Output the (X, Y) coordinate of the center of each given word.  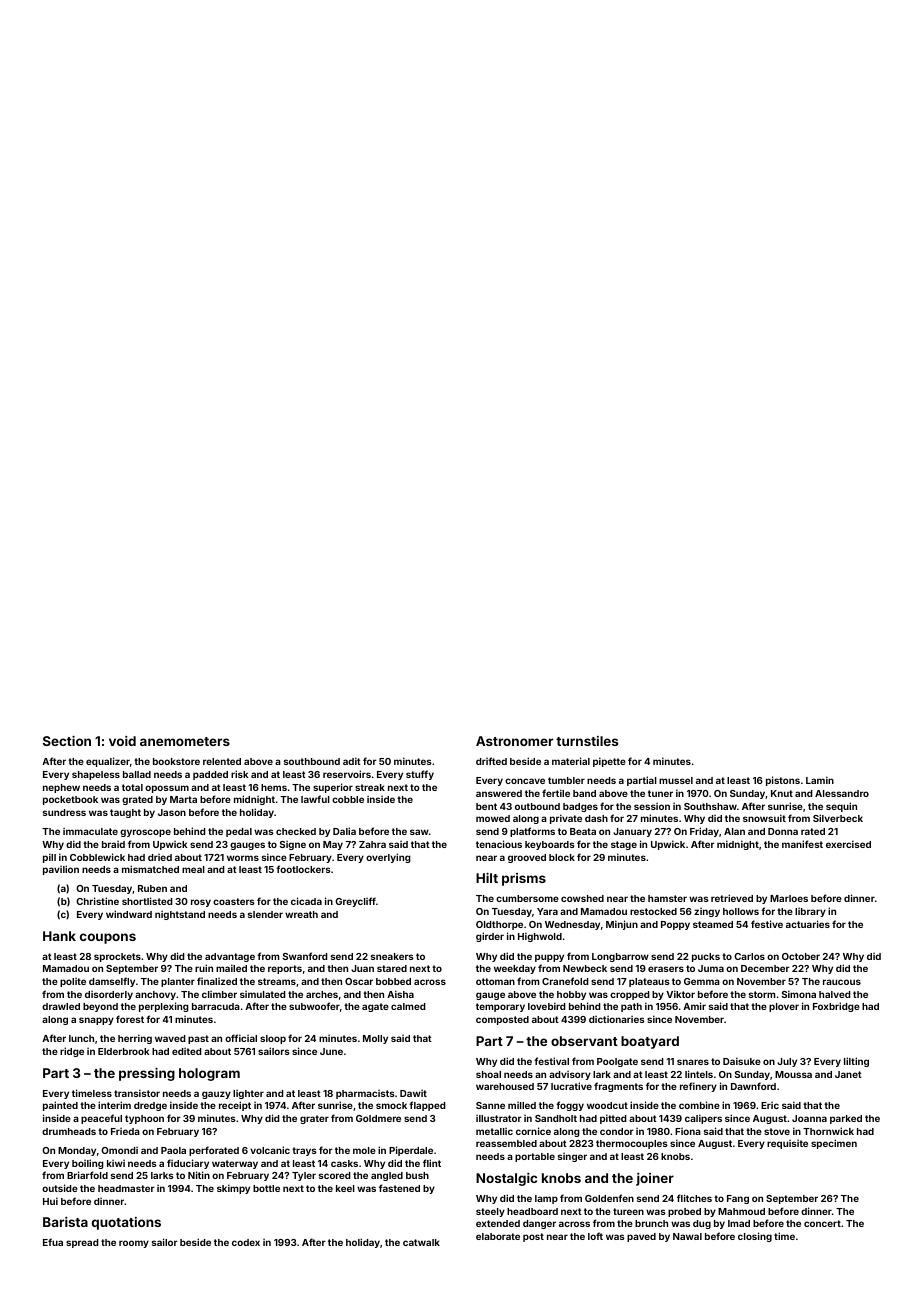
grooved (527, 858)
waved (170, 1038)
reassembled (506, 1143)
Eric (770, 1105)
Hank (59, 936)
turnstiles (587, 741)
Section (67, 741)
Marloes (789, 898)
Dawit (413, 1093)
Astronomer (514, 741)
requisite (787, 1144)
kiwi (116, 1163)
